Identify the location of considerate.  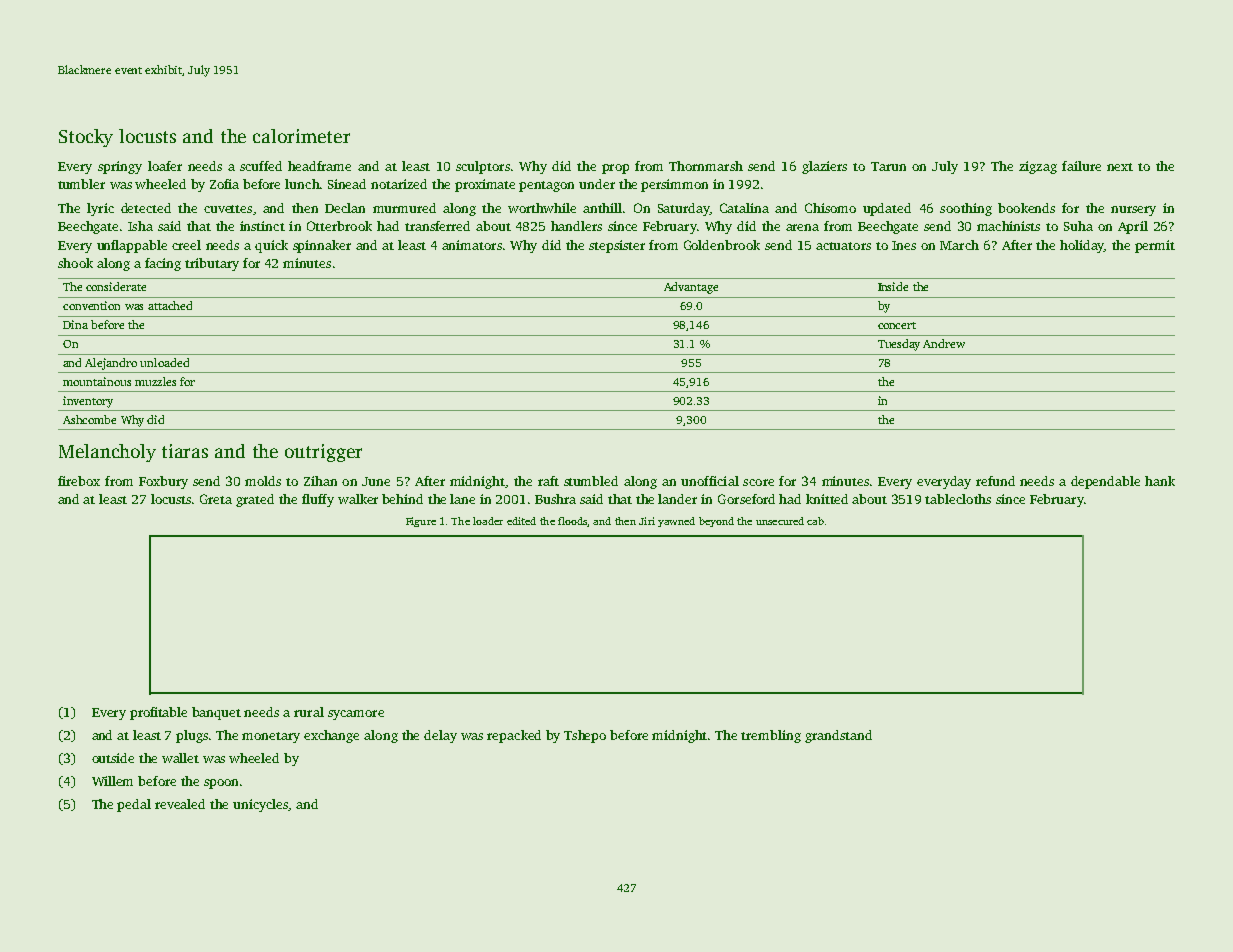
(116, 286).
